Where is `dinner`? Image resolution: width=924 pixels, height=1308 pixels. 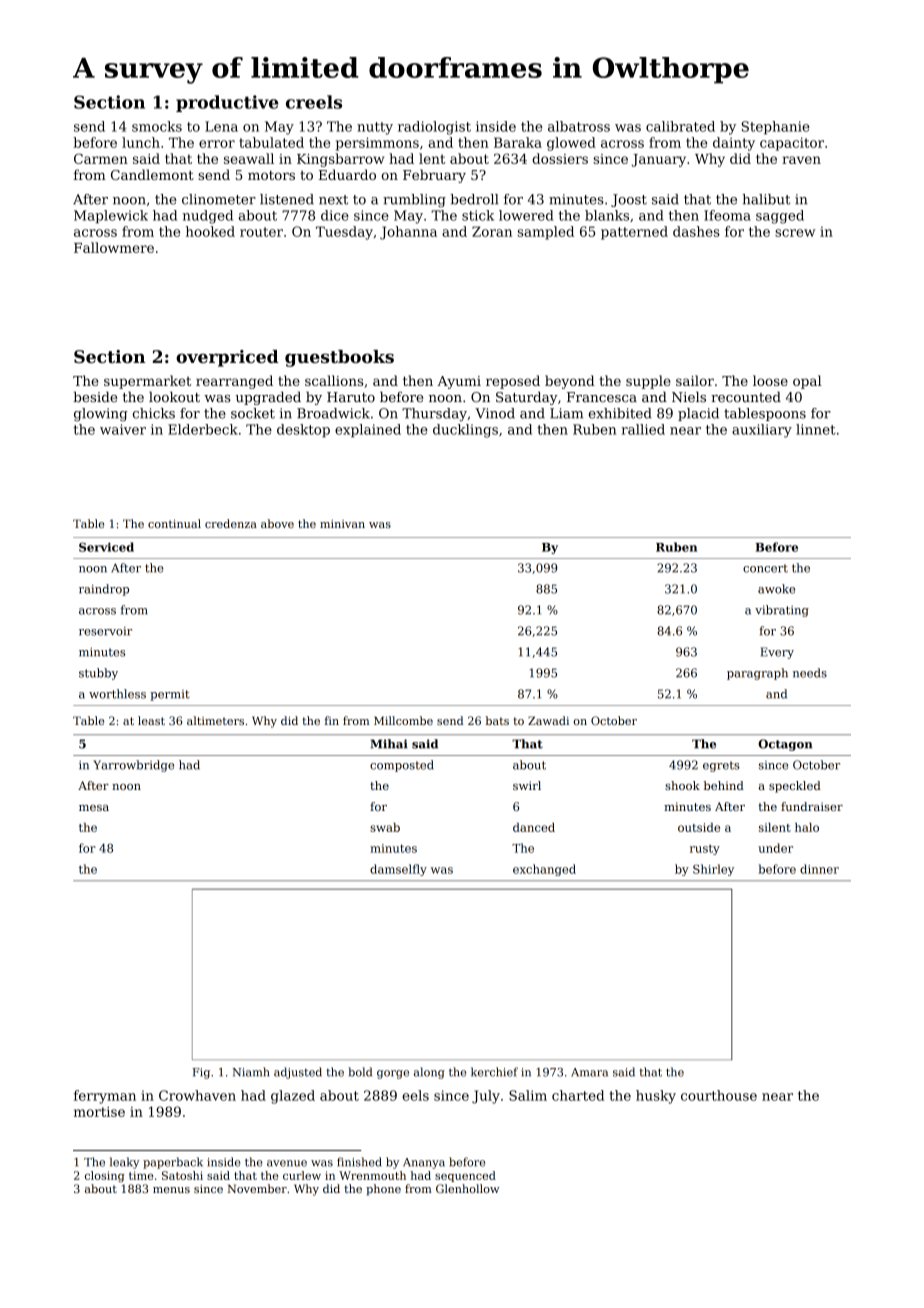
dinner is located at coordinates (819, 869).
